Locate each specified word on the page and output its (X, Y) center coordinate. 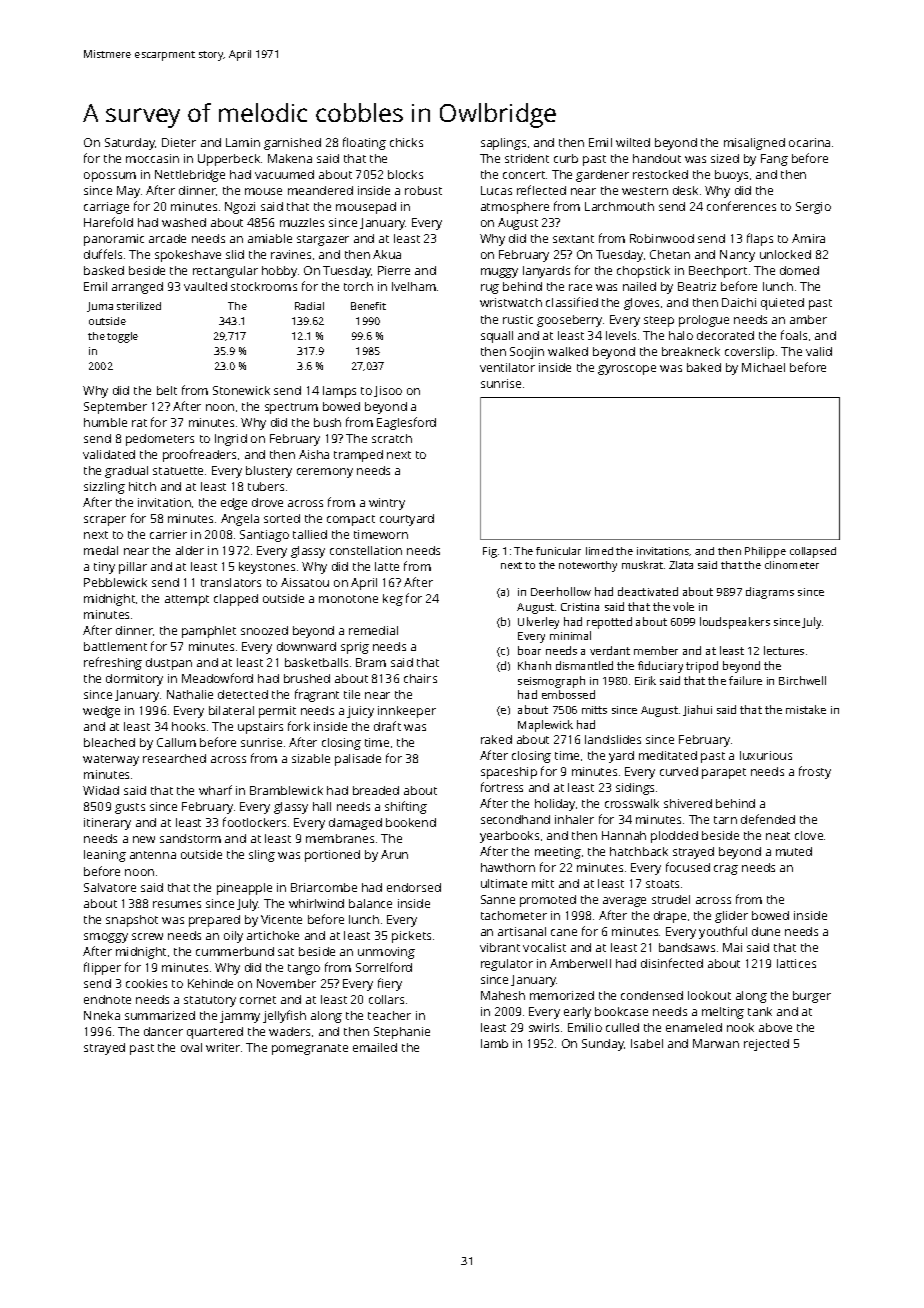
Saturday (130, 144)
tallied (310, 534)
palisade (358, 760)
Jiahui (697, 710)
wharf (215, 790)
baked (704, 367)
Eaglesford (406, 423)
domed (799, 270)
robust (423, 190)
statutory (210, 1001)
